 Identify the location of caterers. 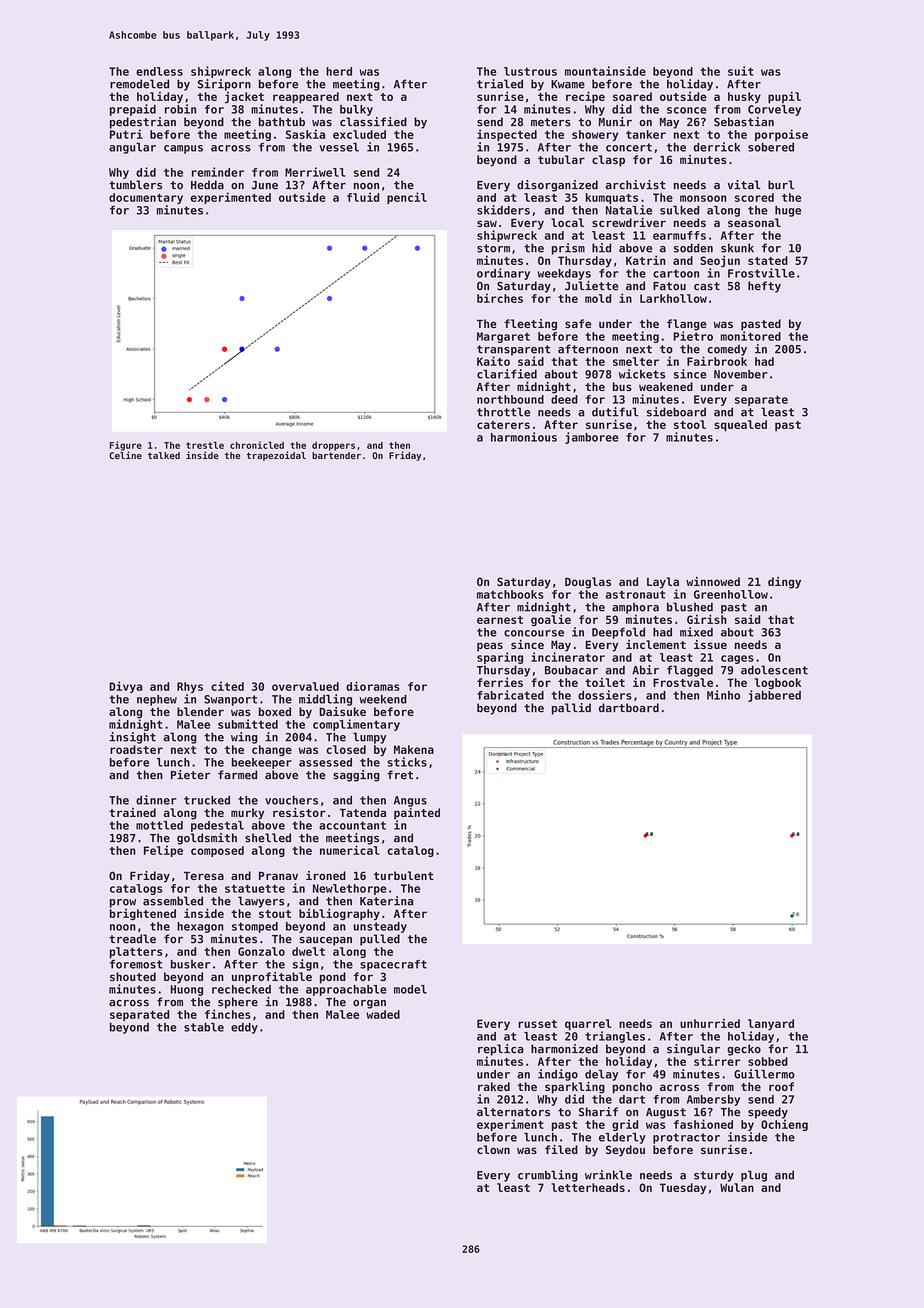
(503, 425).
